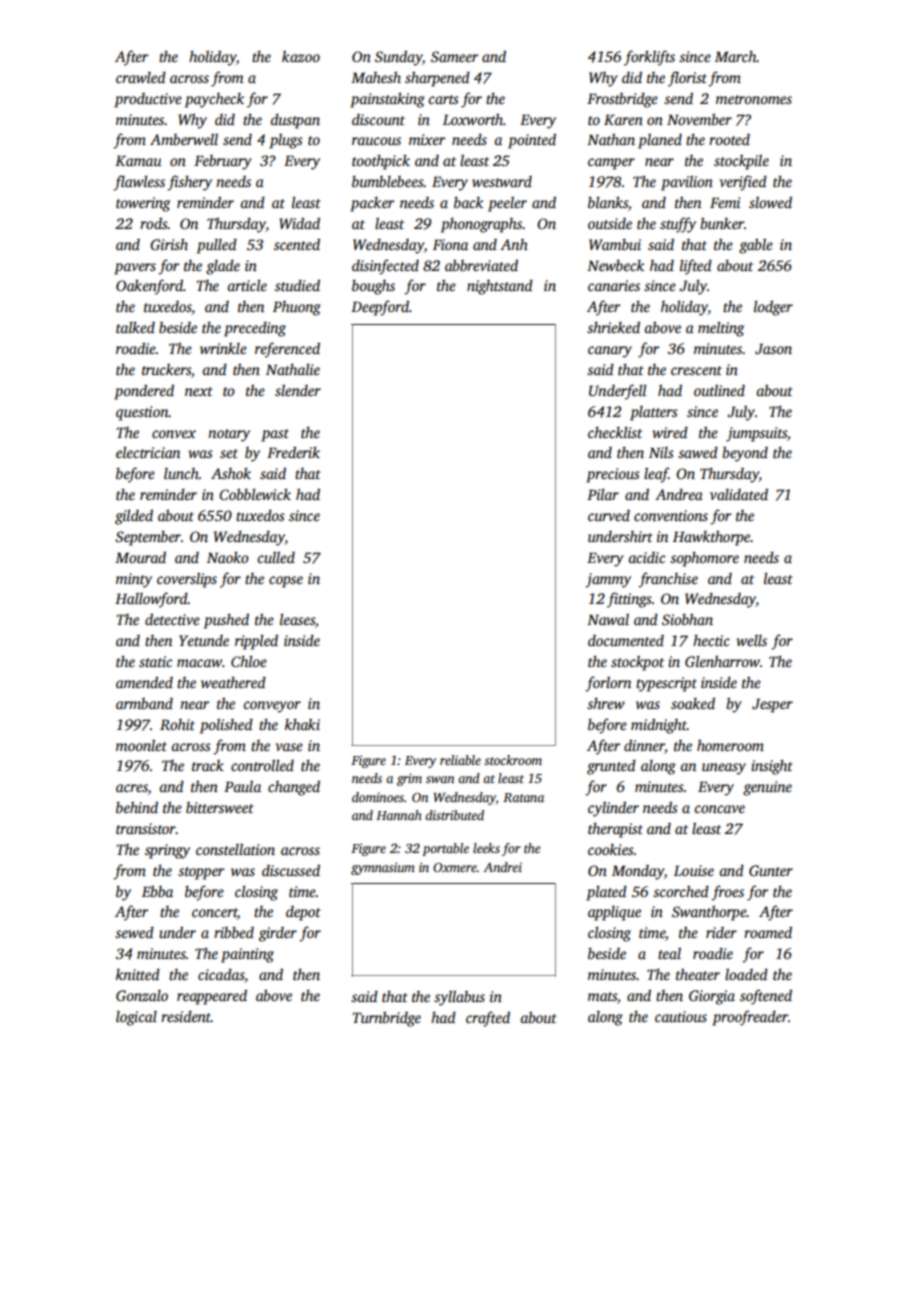 The image size is (908, 1316). Describe the element at coordinates (286, 582) in the screenshot. I see `copse` at that location.
